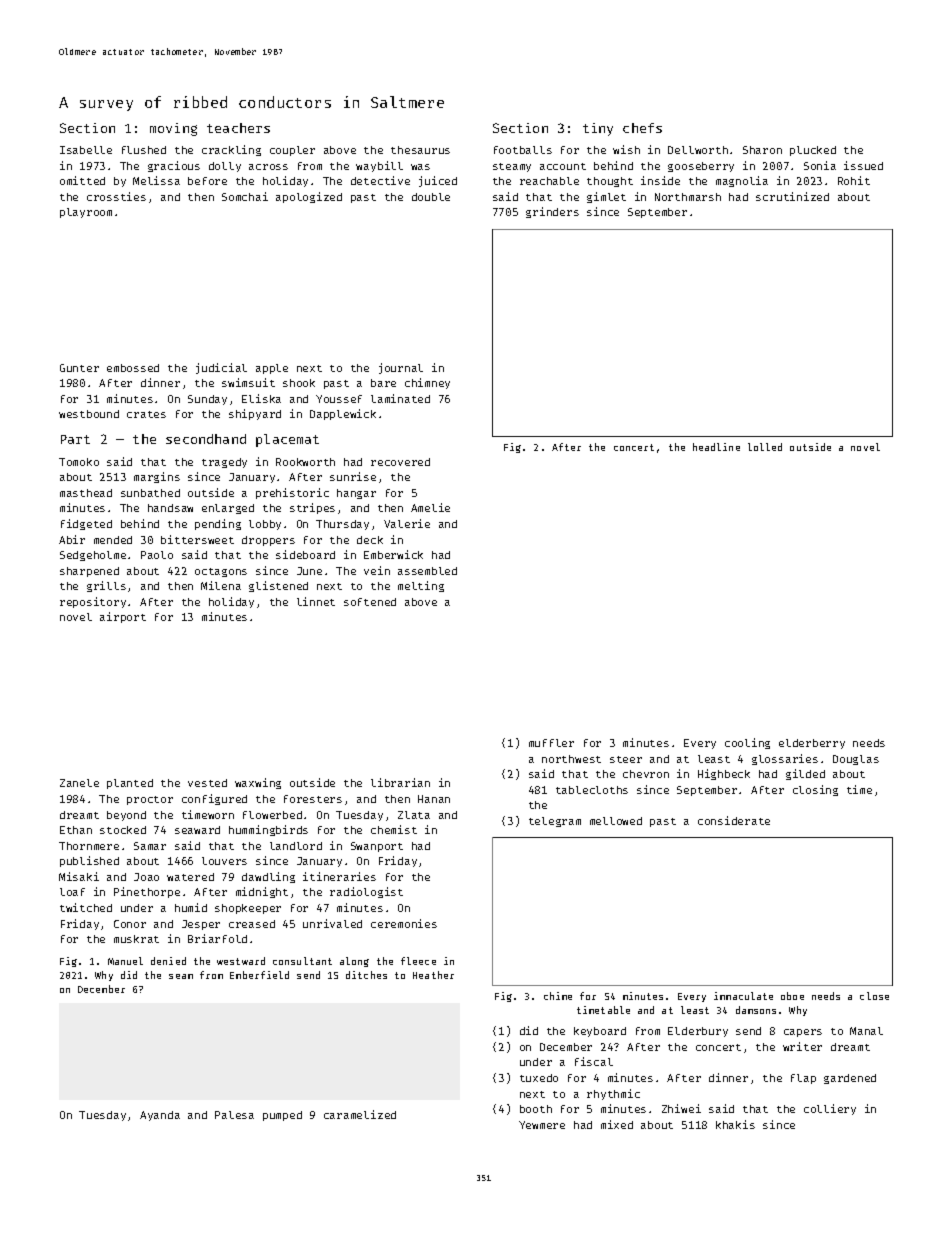  Describe the element at coordinates (551, 743) in the document. I see `muffler` at that location.
